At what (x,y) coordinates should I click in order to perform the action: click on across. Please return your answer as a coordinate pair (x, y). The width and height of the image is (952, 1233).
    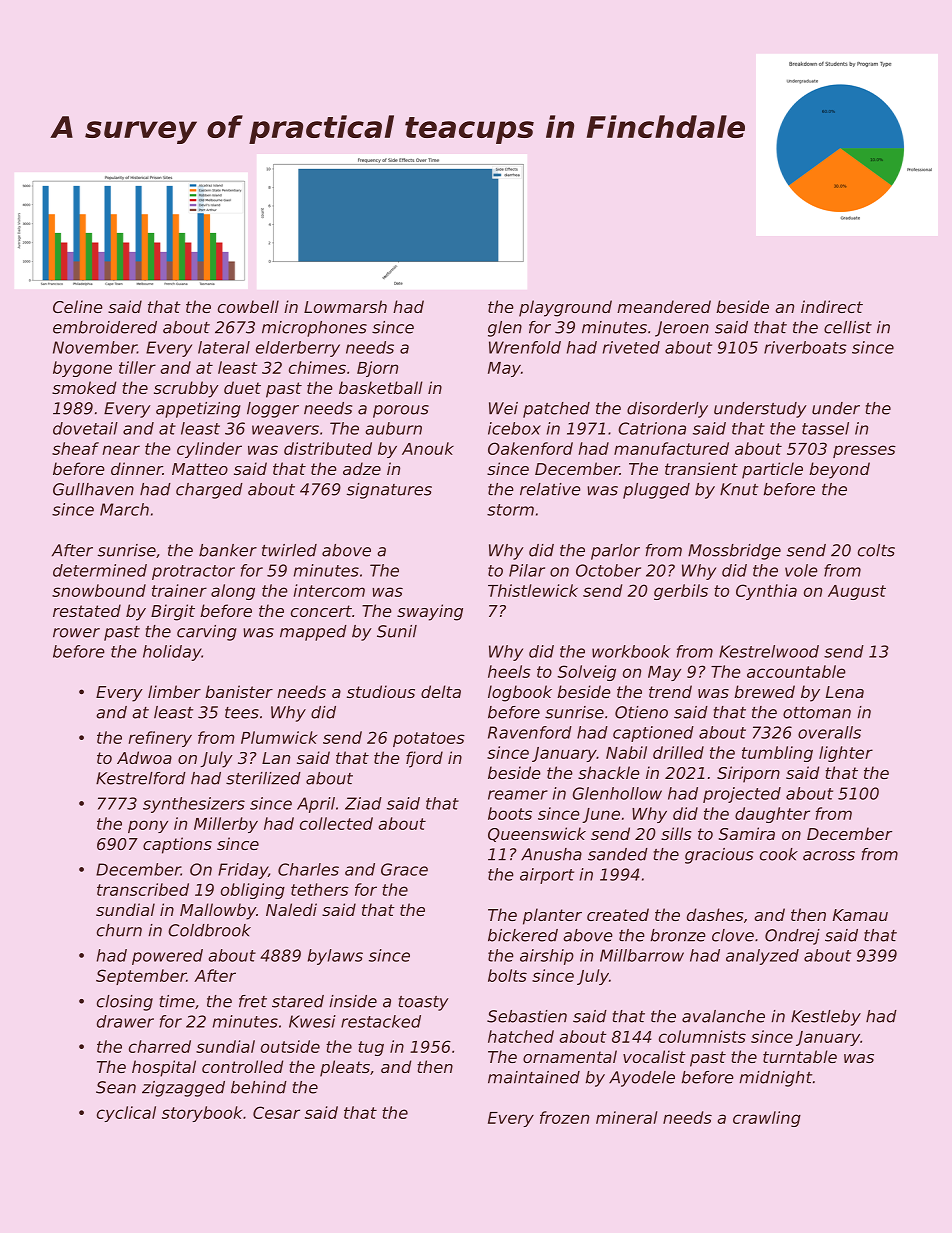
    Looking at the image, I should click on (829, 856).
